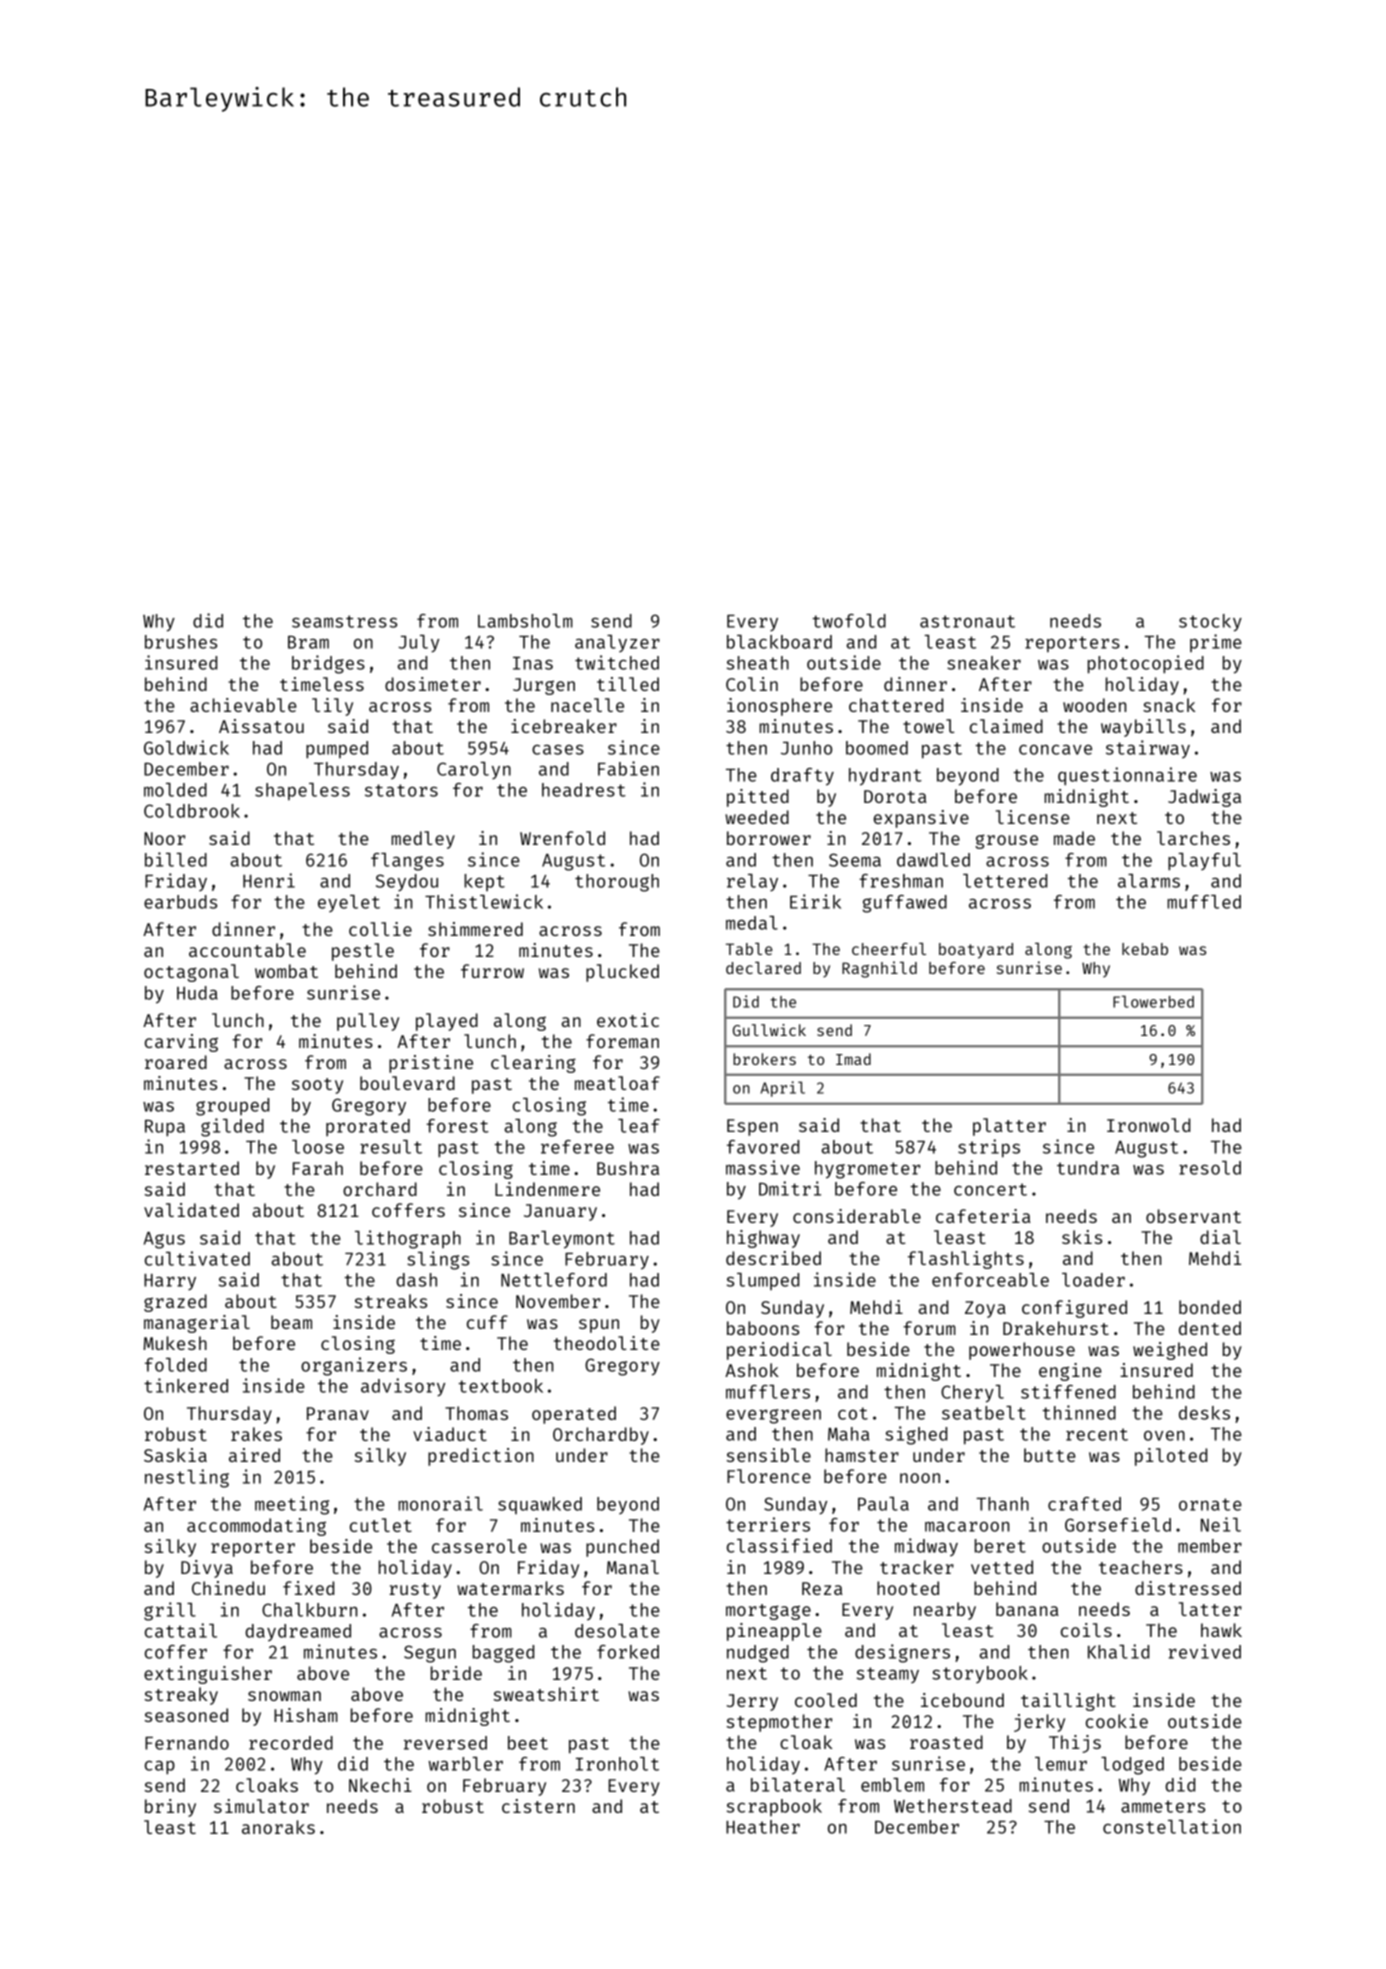  I want to click on larches, so click(1193, 838).
